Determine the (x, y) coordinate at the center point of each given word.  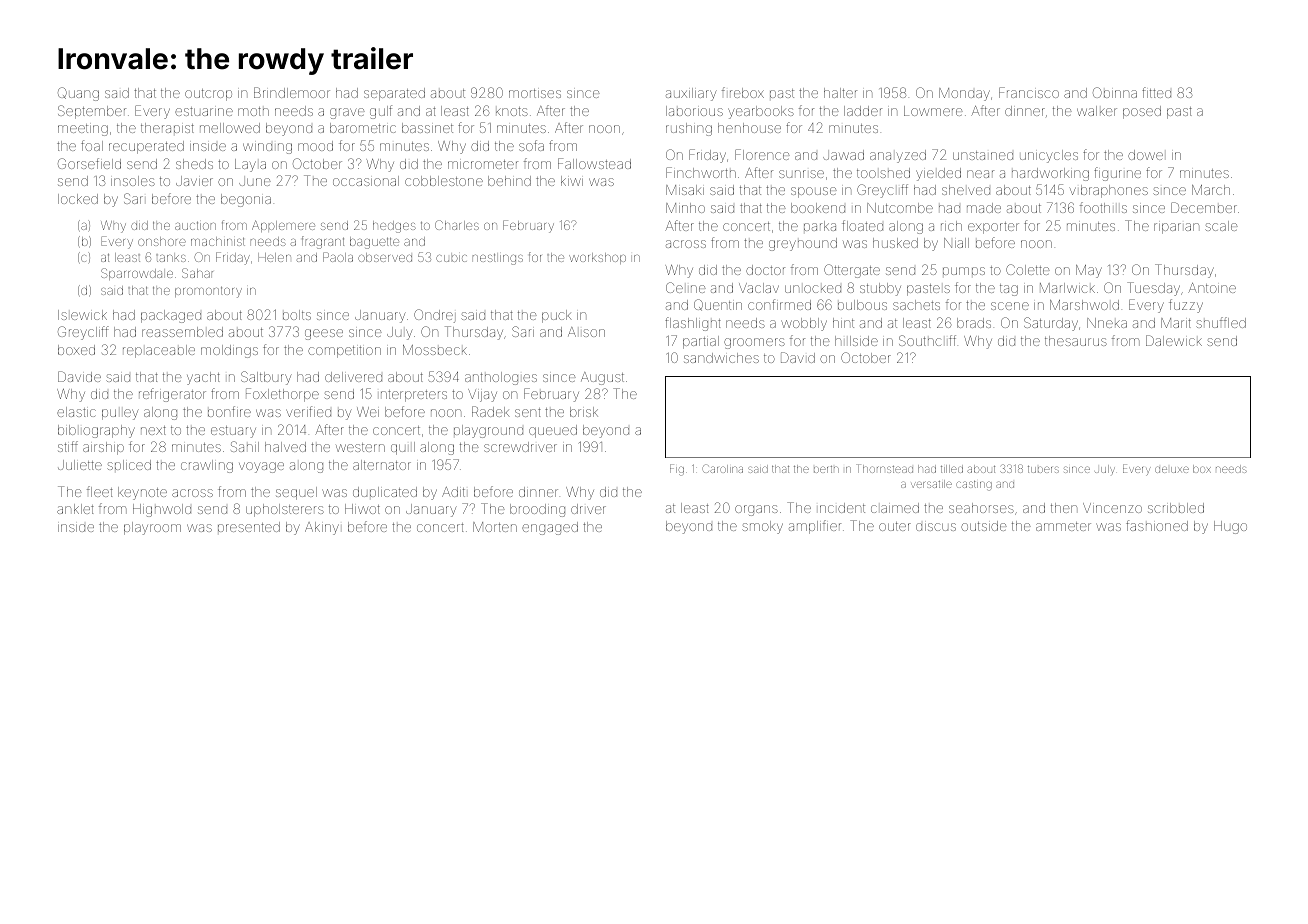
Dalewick (1174, 340)
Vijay (482, 395)
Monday (964, 94)
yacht (203, 378)
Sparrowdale (137, 274)
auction (195, 226)
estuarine (204, 111)
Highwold (162, 510)
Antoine (1212, 288)
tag (1009, 290)
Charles (457, 225)
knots (512, 111)
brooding (537, 510)
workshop (597, 258)
